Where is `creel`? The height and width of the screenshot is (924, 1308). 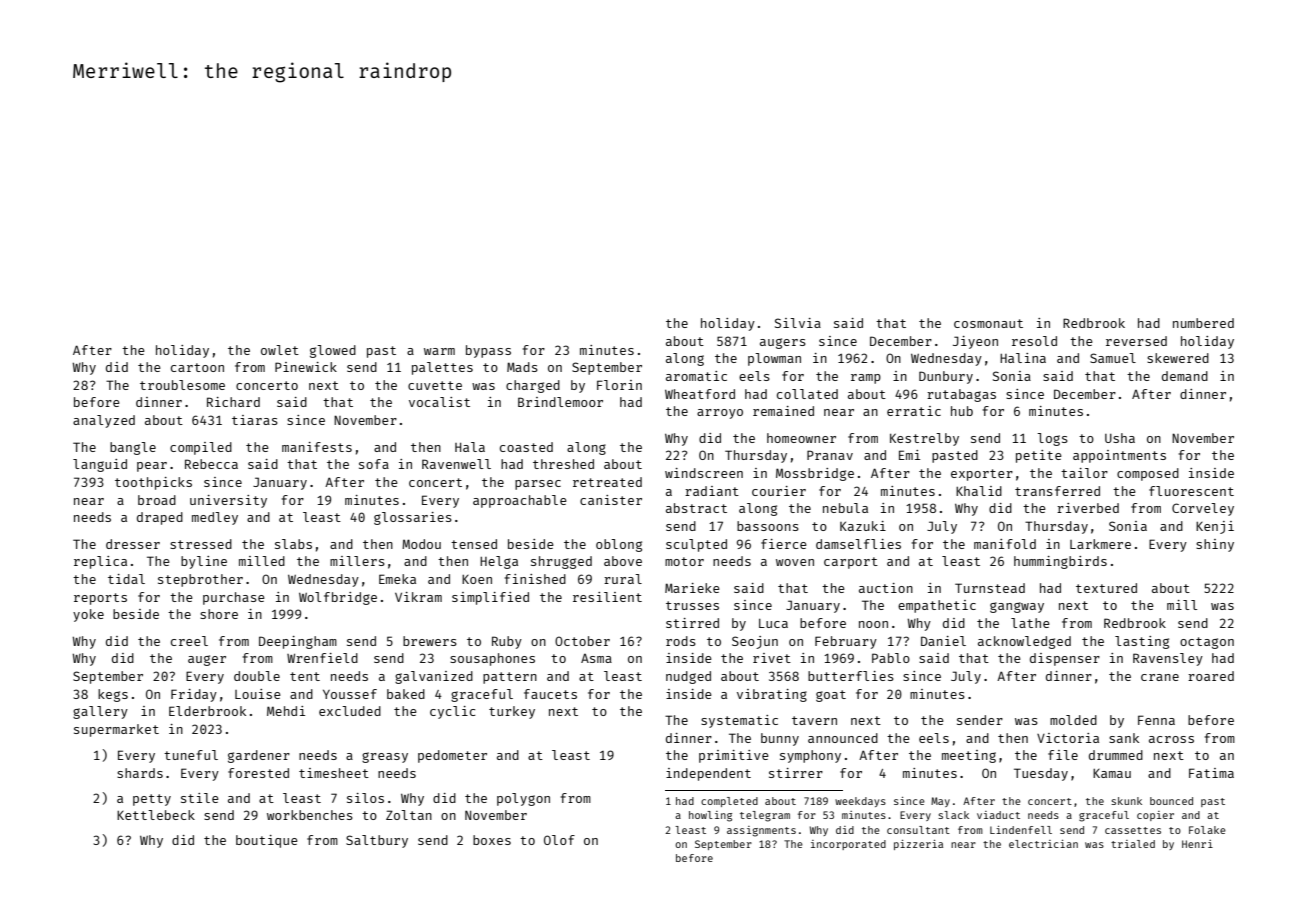
creel is located at coordinates (189, 641).
